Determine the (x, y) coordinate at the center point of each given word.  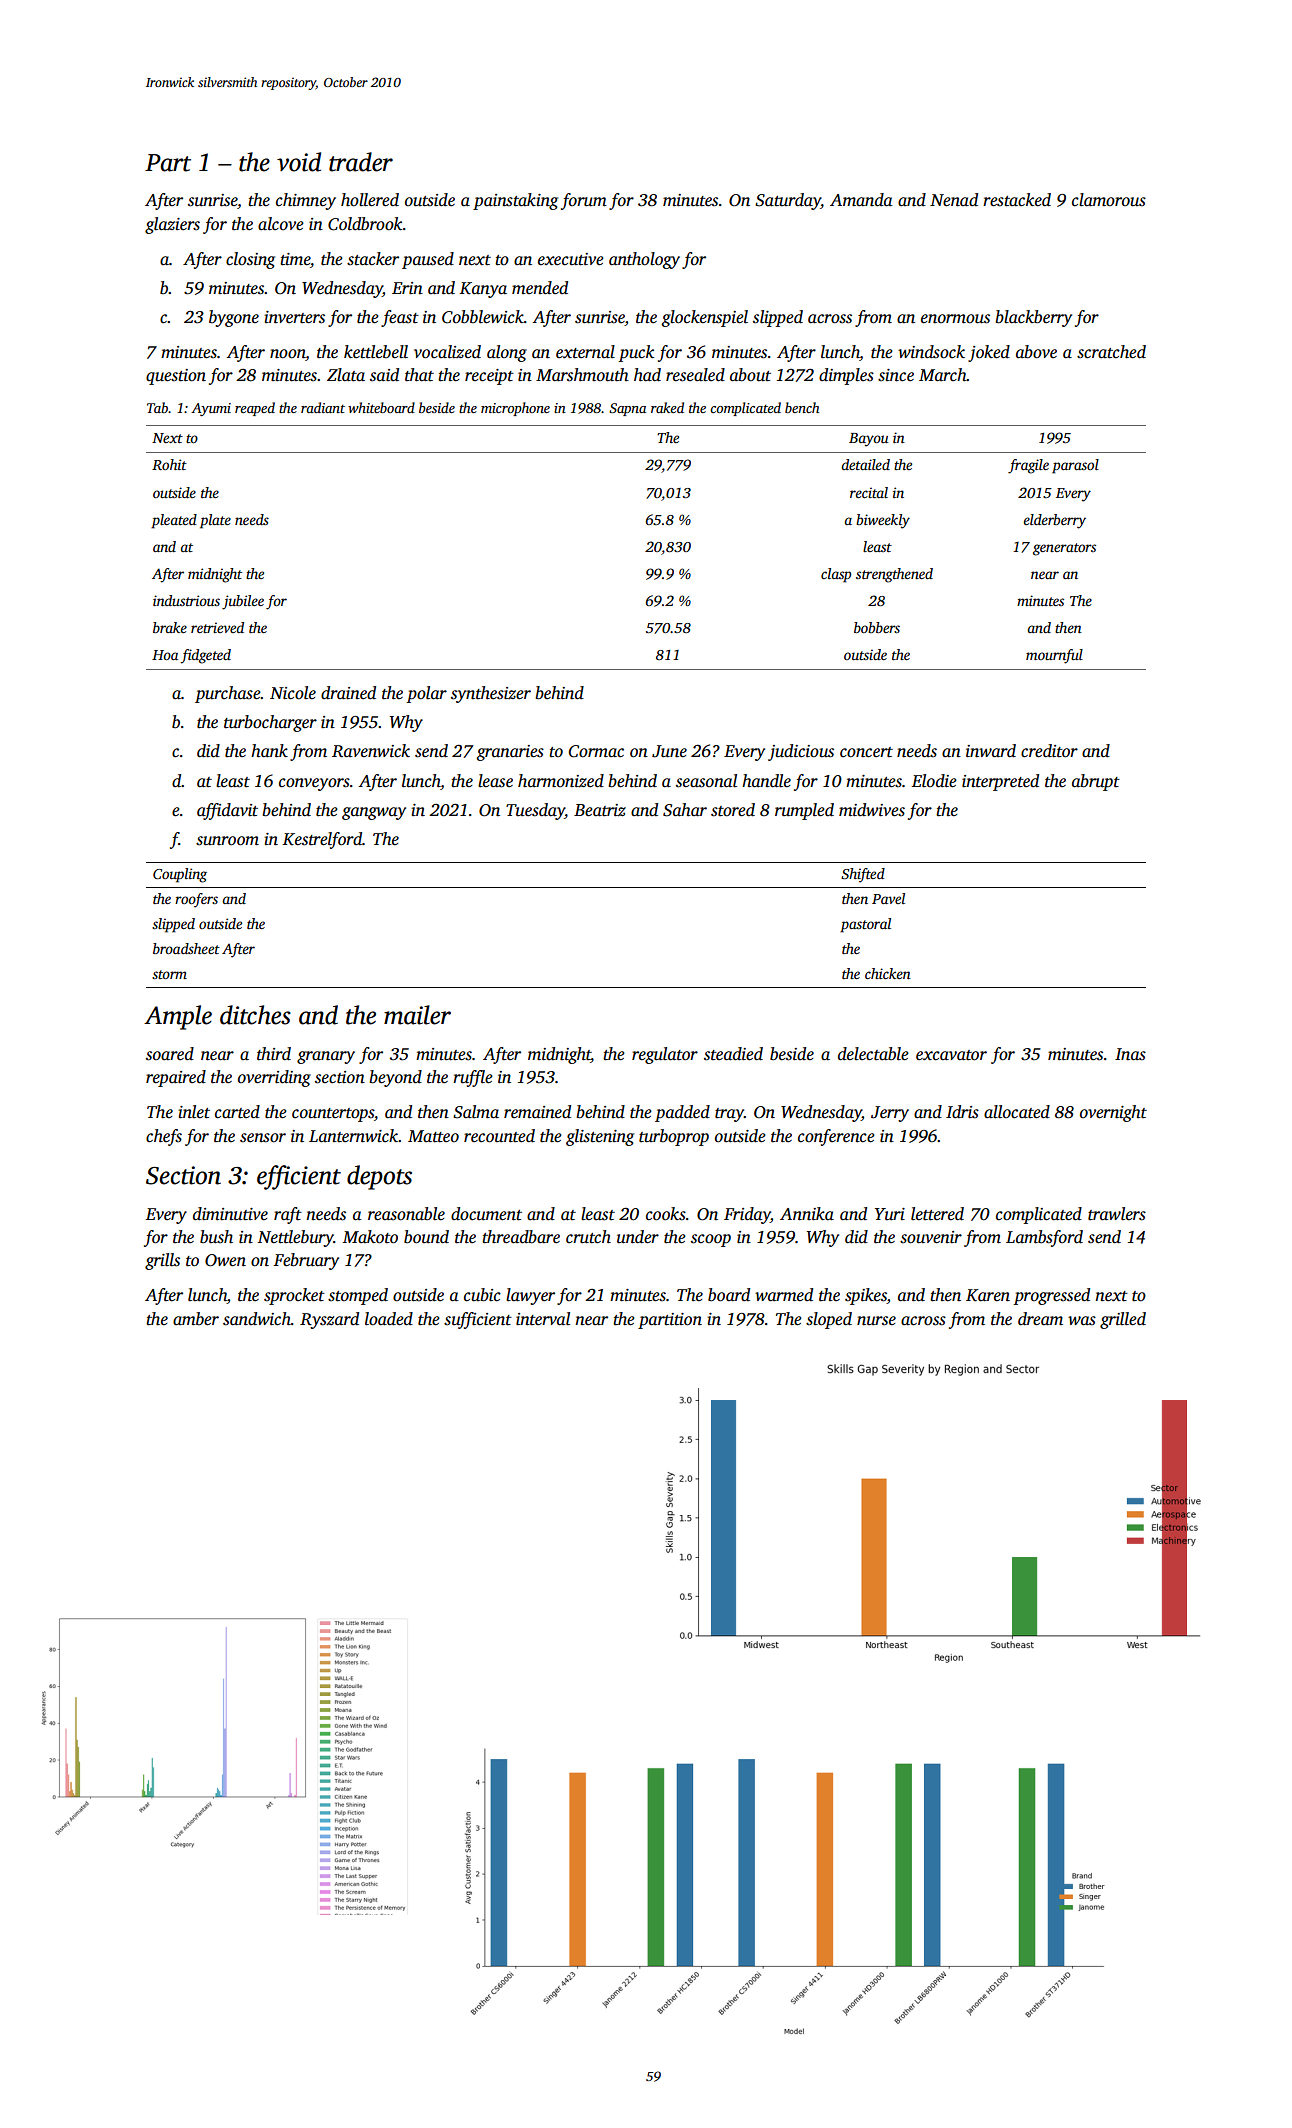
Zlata (346, 375)
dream (1040, 1319)
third (274, 1054)
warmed (784, 1295)
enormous (955, 319)
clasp (836, 575)
